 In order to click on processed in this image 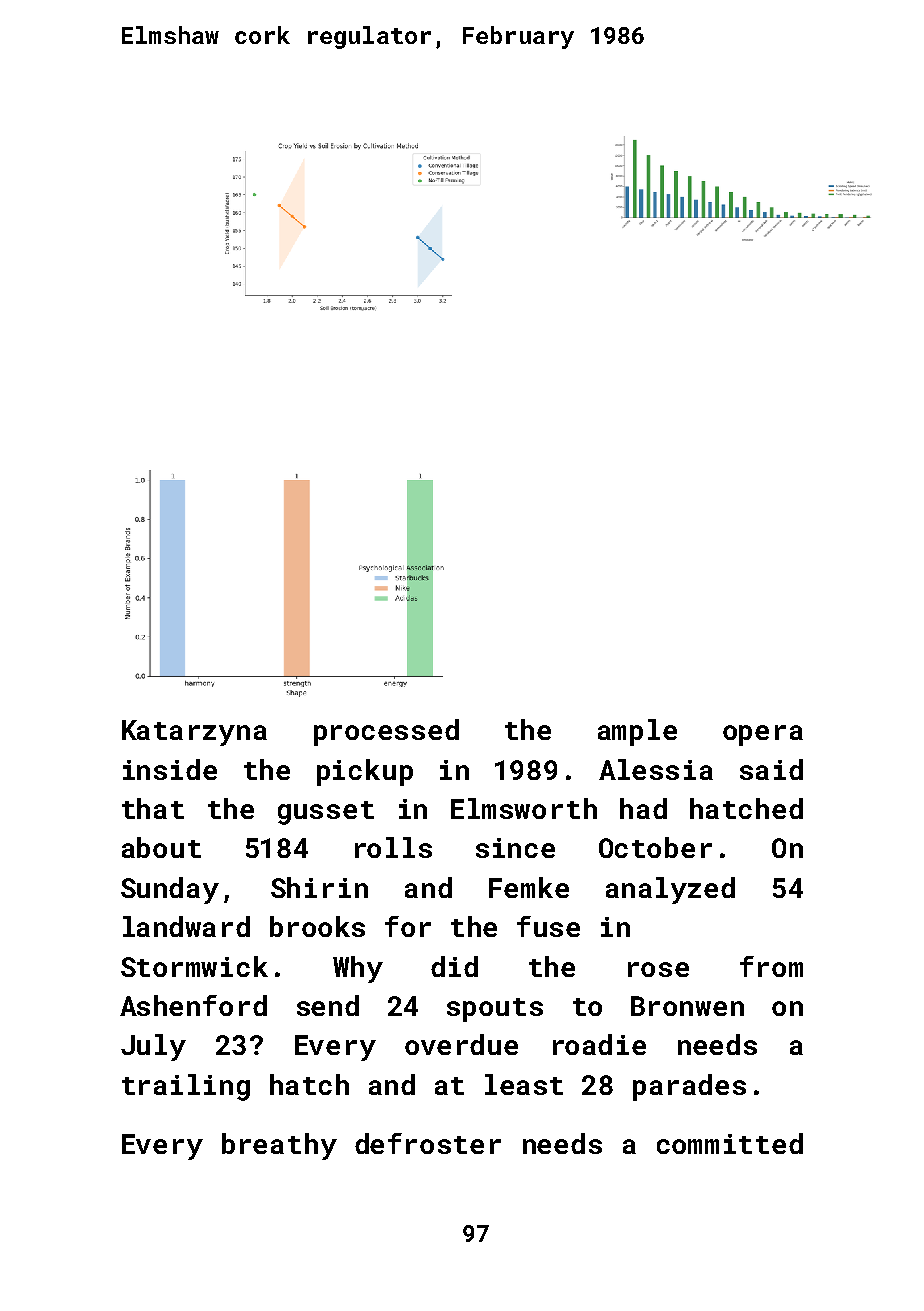, I will do `click(386, 732)`.
